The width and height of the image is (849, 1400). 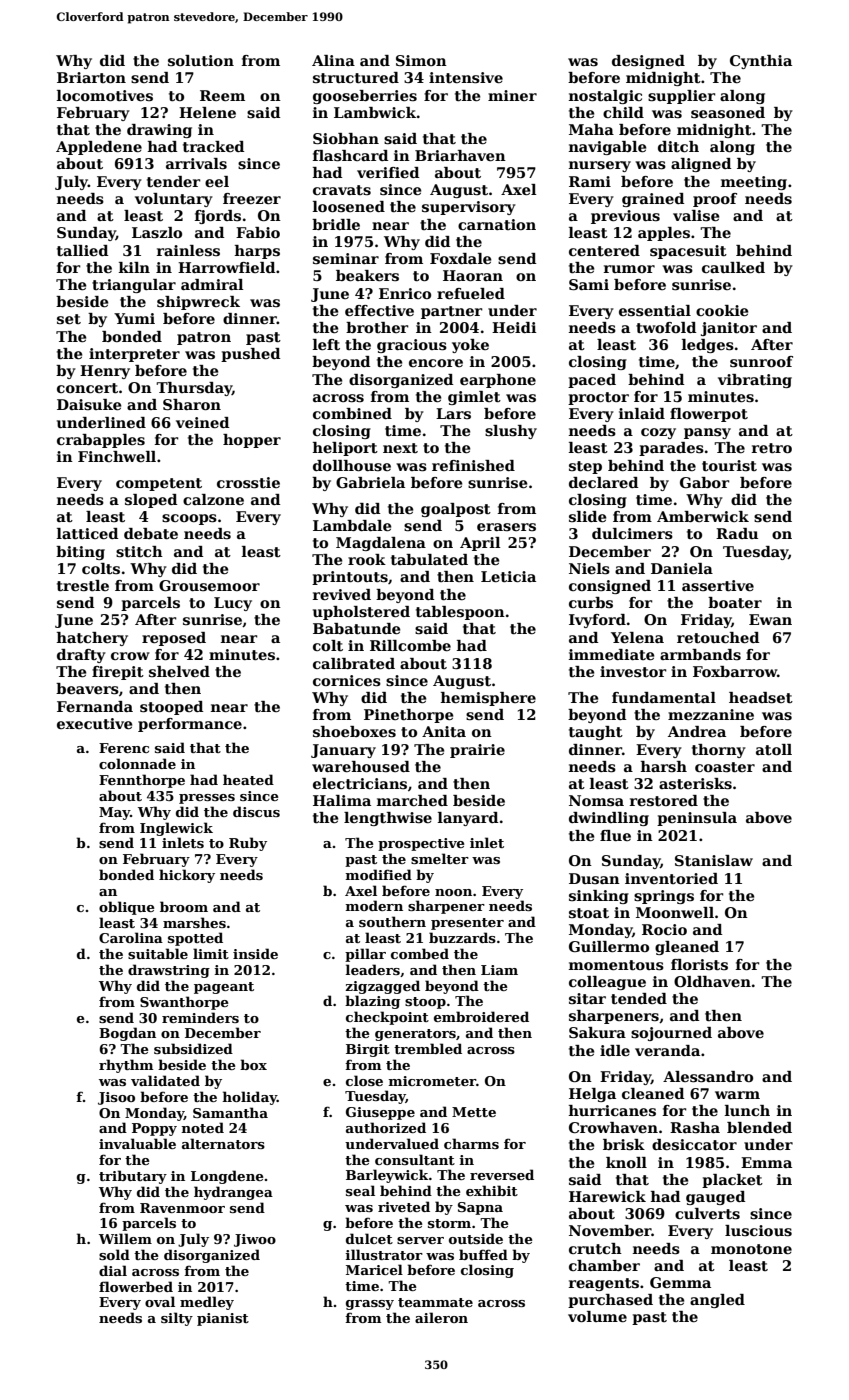 I want to click on November, so click(x=610, y=1230).
